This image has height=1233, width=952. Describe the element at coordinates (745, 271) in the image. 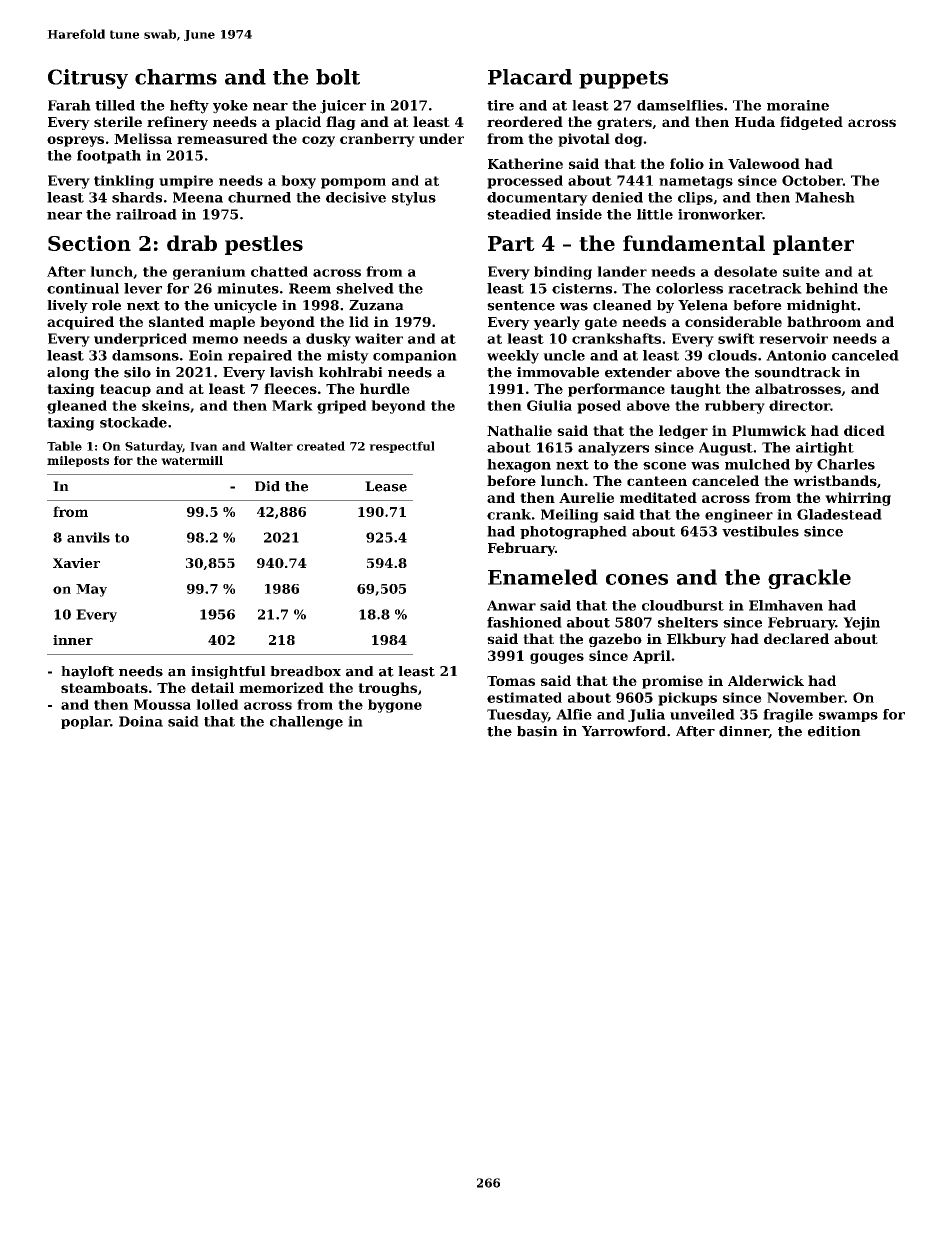

I see `desolate` at that location.
